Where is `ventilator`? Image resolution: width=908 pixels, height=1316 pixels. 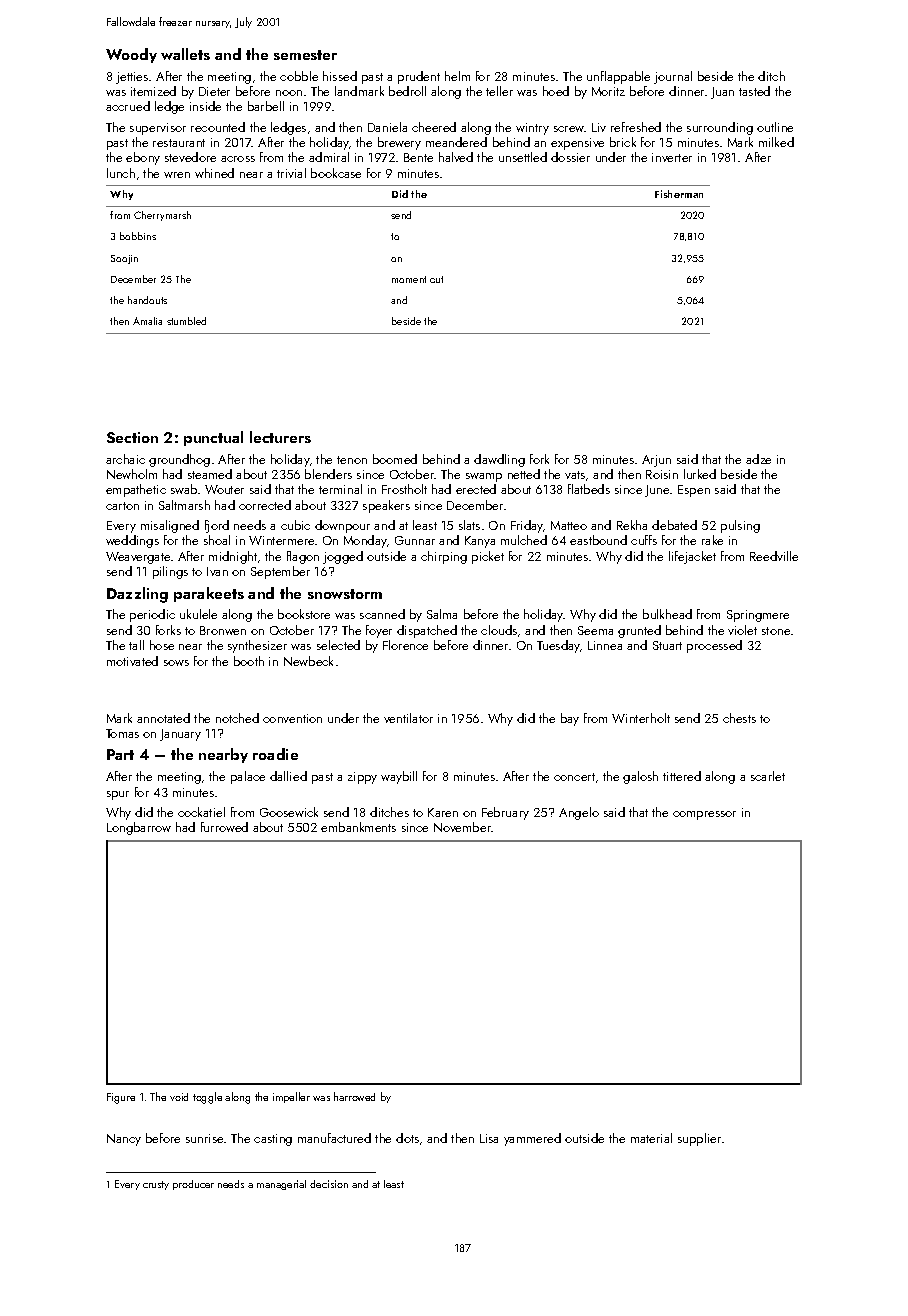 ventilator is located at coordinates (408, 718).
